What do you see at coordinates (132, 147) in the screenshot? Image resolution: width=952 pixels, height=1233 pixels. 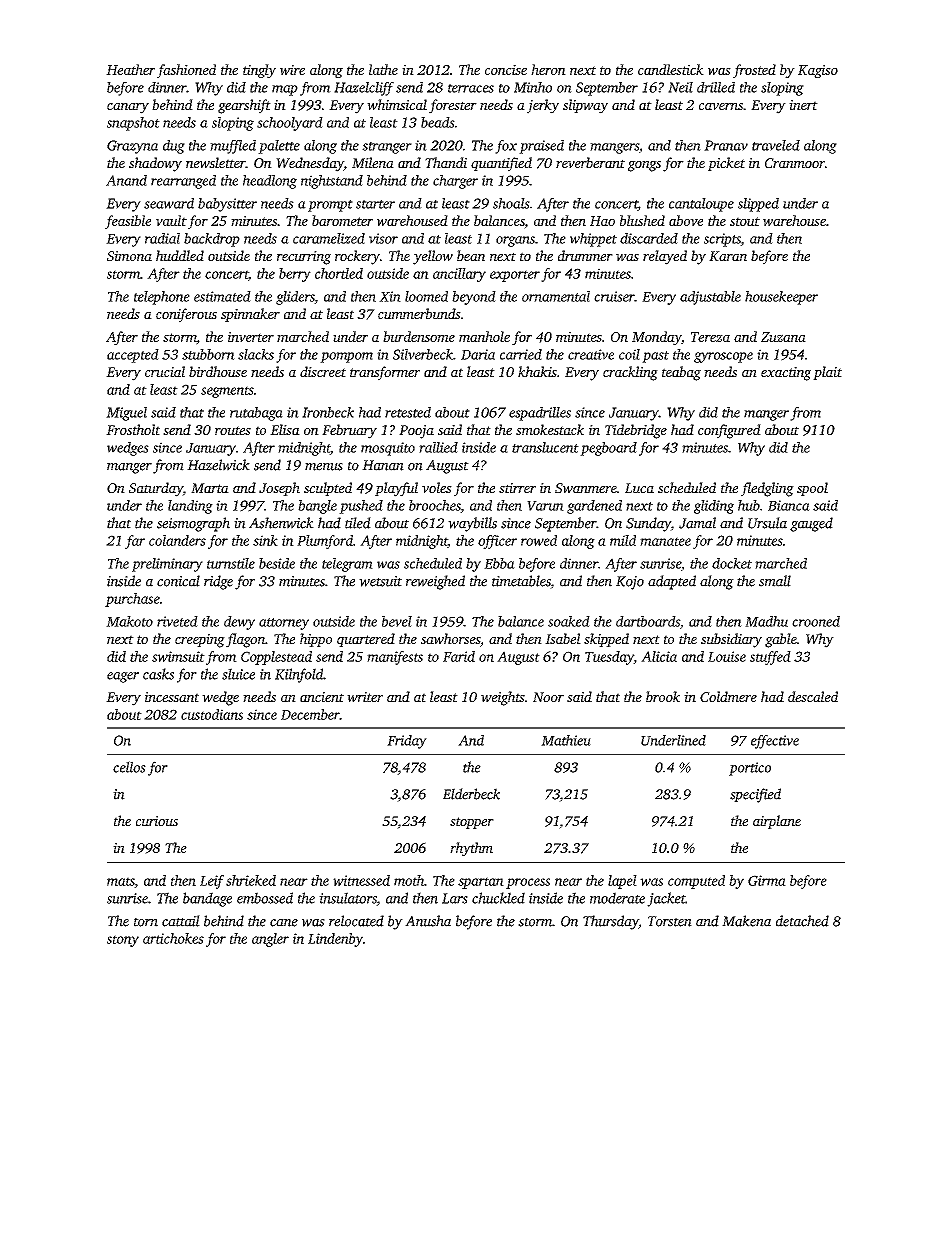 I see `Grazyna` at bounding box center [132, 147].
